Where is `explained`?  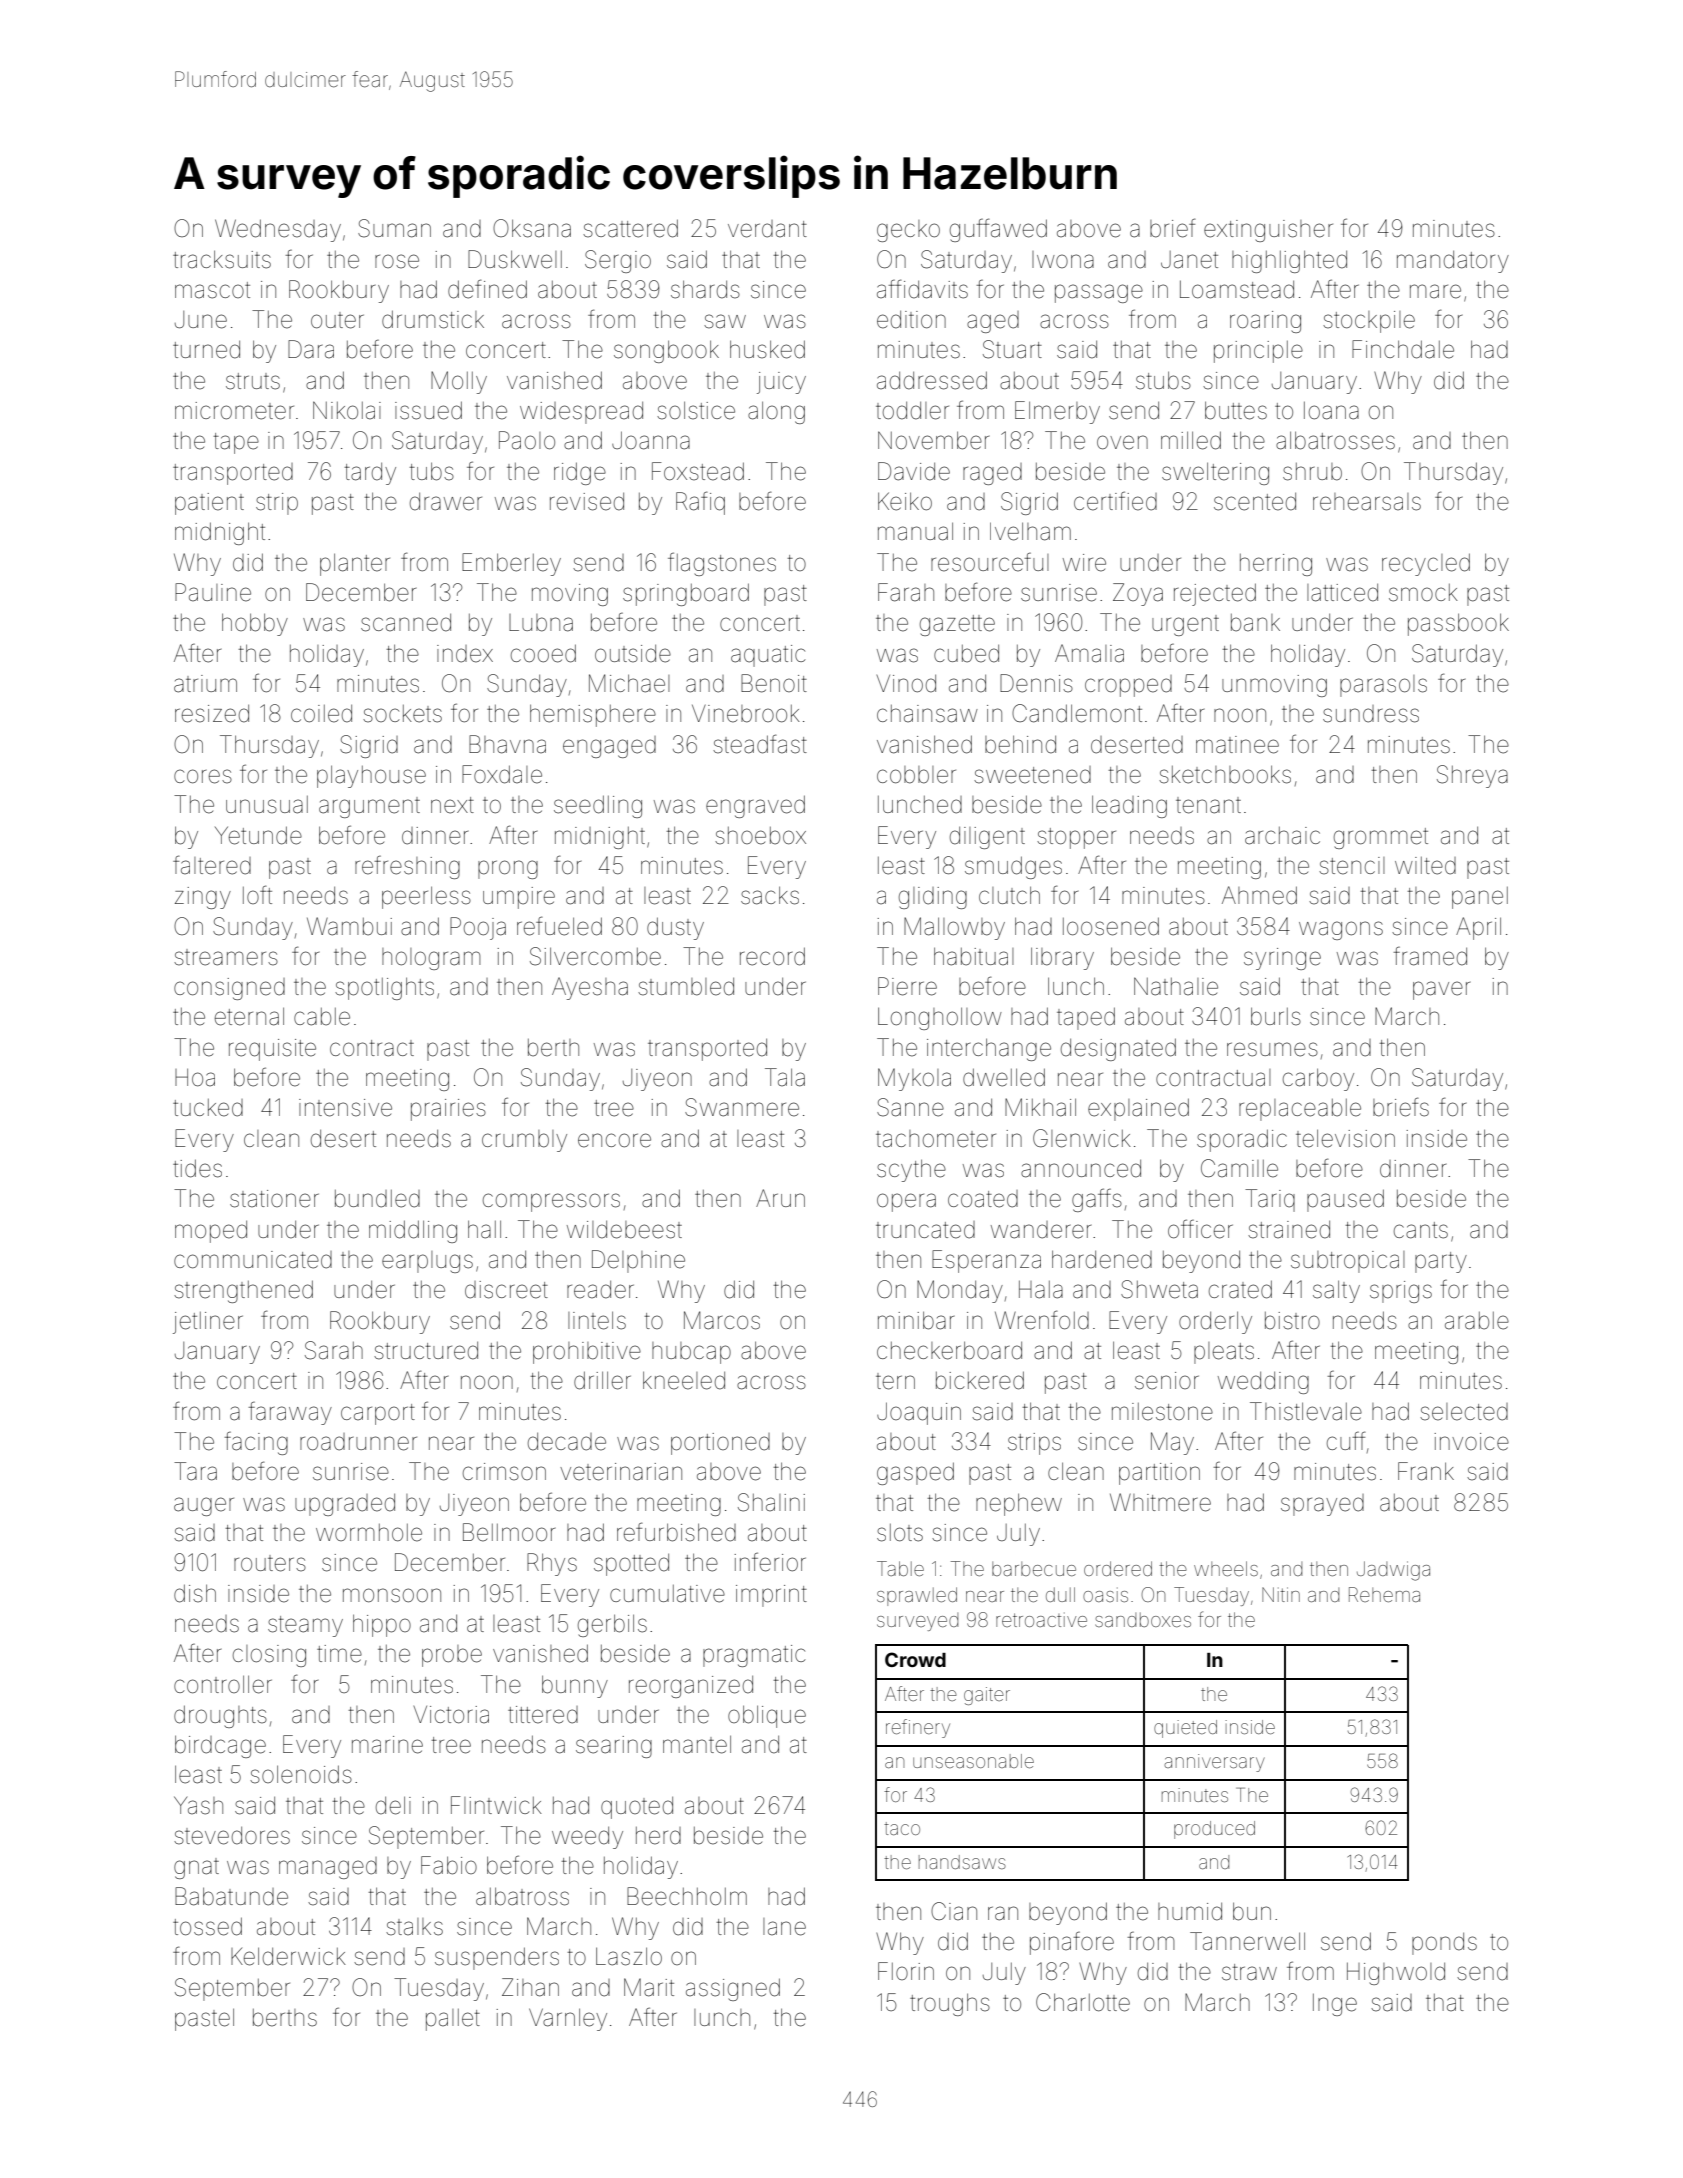 explained is located at coordinates (1138, 1109).
